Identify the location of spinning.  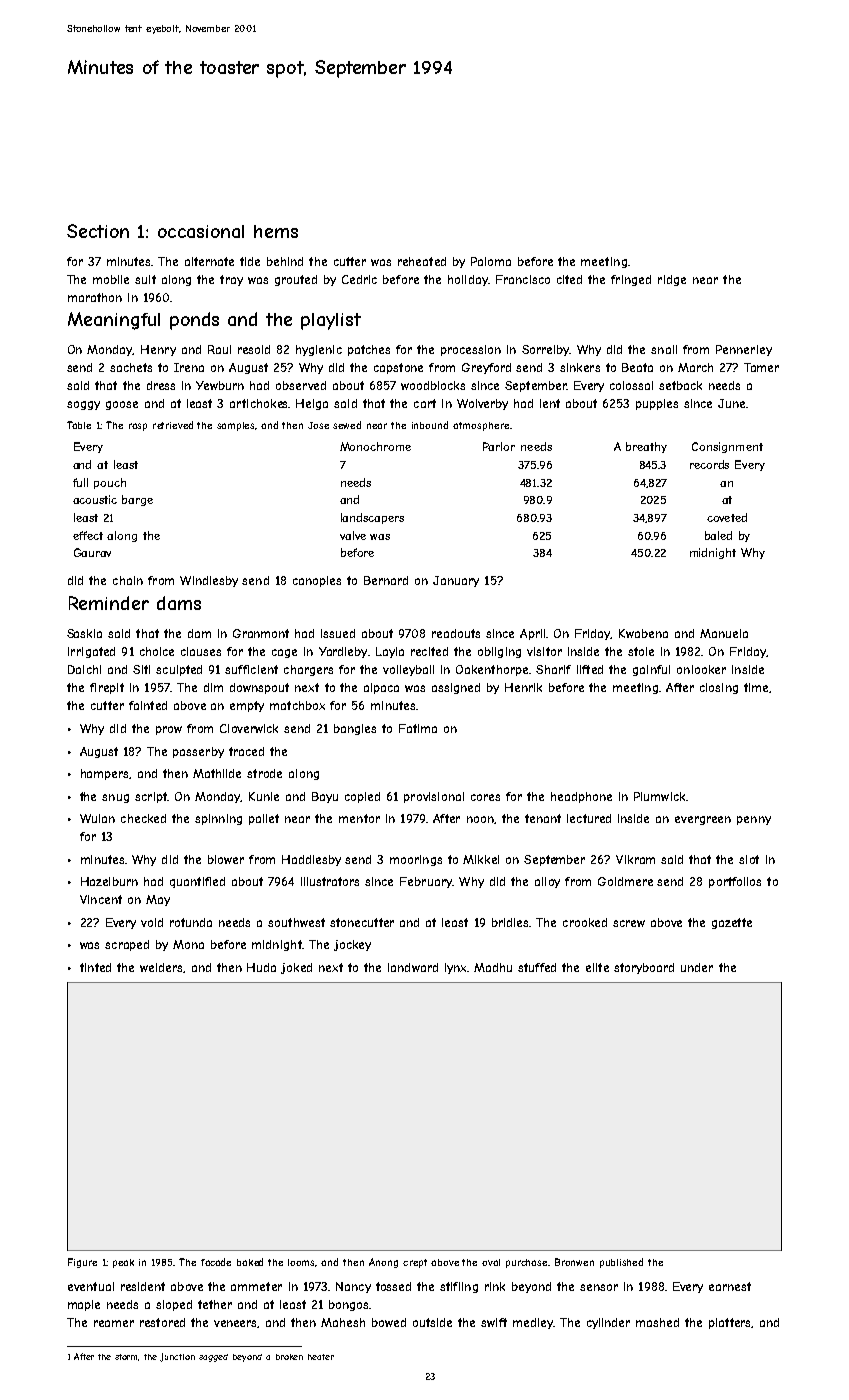
(218, 819).
